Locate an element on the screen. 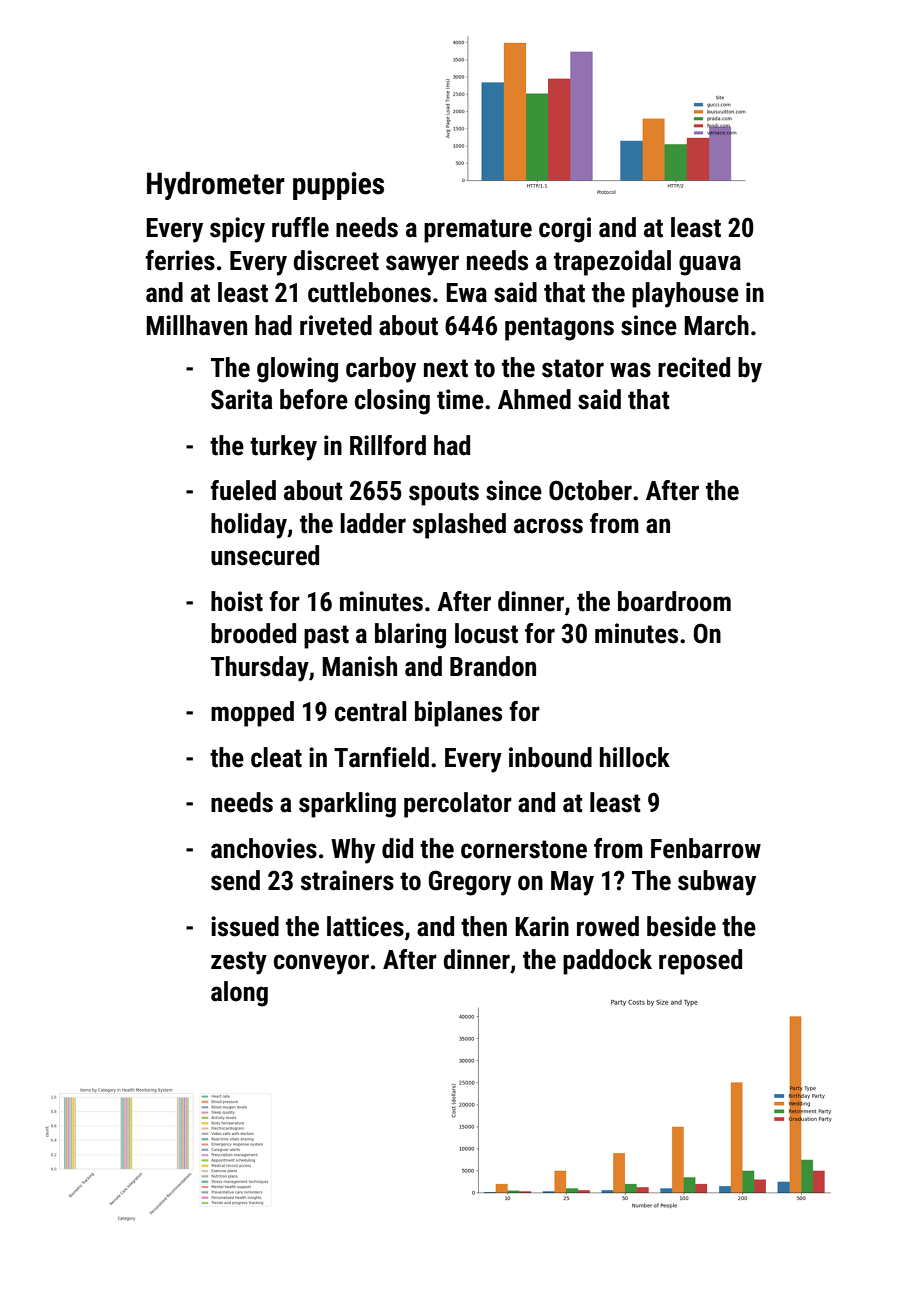  trapezoidal is located at coordinates (612, 263).
